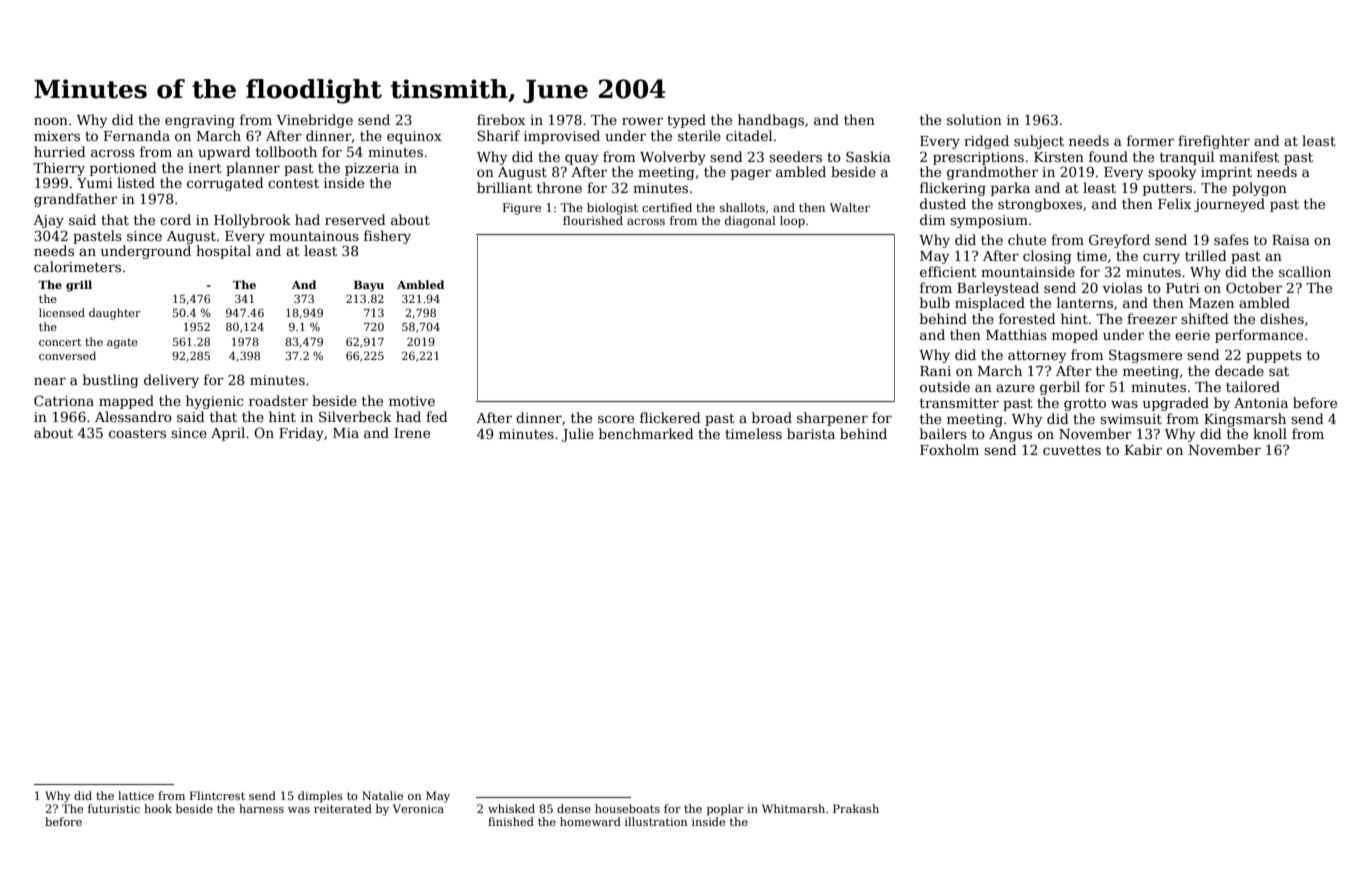  What do you see at coordinates (261, 808) in the page?
I see `harness` at bounding box center [261, 808].
